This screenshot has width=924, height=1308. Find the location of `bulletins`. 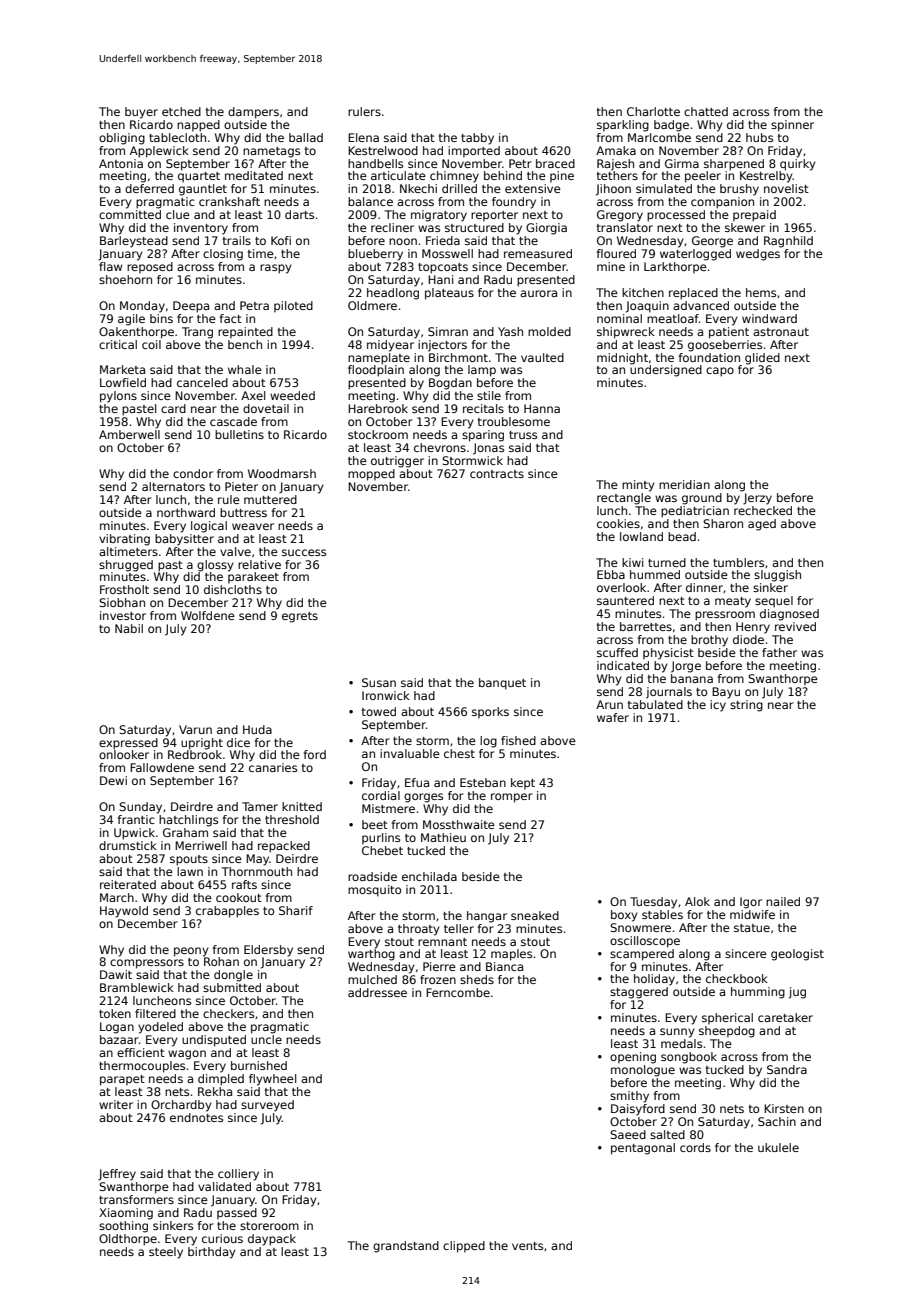

bulletins is located at coordinates (239, 434).
